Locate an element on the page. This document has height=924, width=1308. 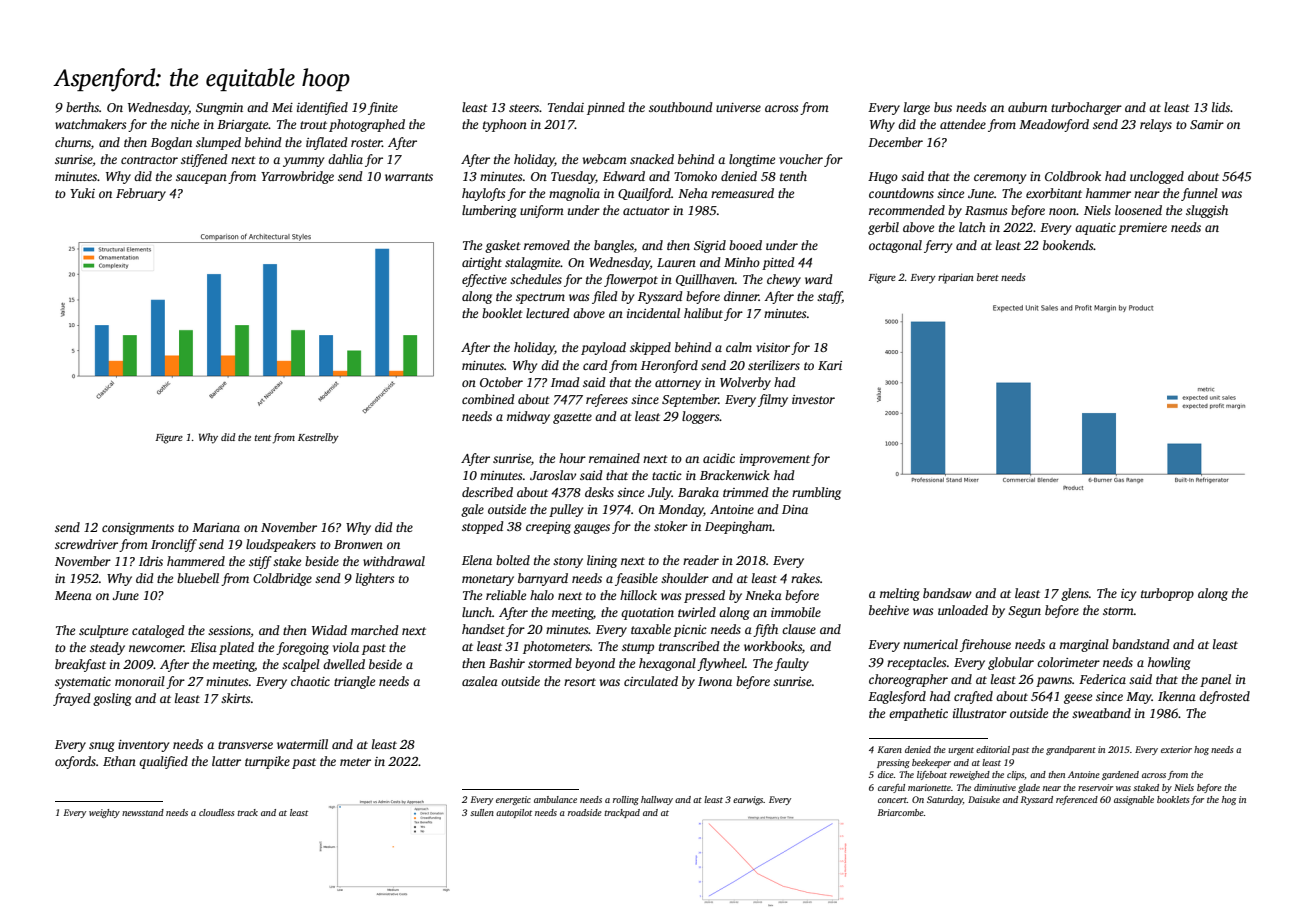
universe is located at coordinates (738, 107).
